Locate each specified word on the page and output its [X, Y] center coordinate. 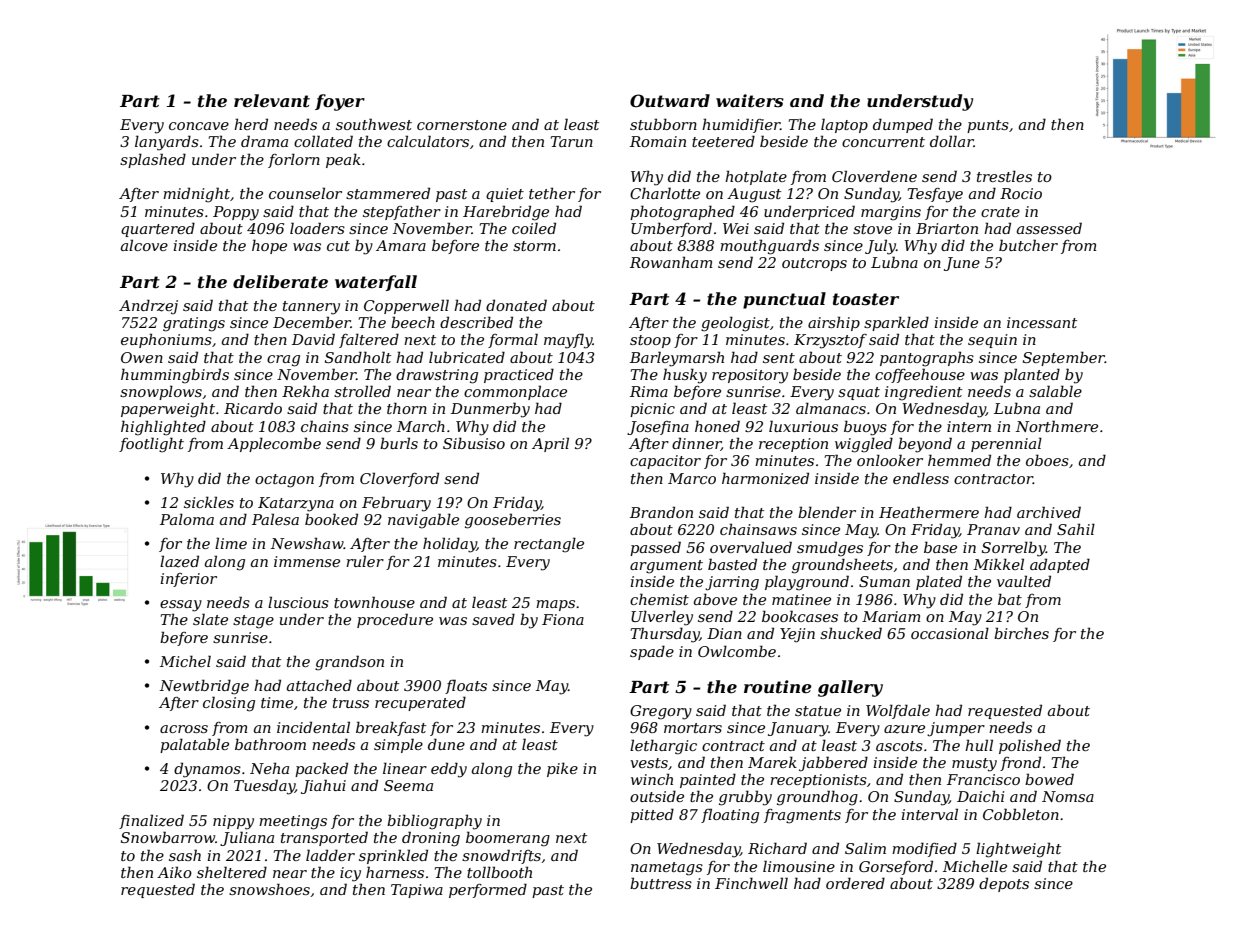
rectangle [549, 545]
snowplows [161, 392]
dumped [903, 125]
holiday [450, 545]
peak [343, 160]
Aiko [174, 872]
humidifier [741, 125]
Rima [649, 391]
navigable [423, 521]
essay [181, 606]
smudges [830, 549]
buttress [661, 883]
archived [1049, 512]
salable [1055, 391]
